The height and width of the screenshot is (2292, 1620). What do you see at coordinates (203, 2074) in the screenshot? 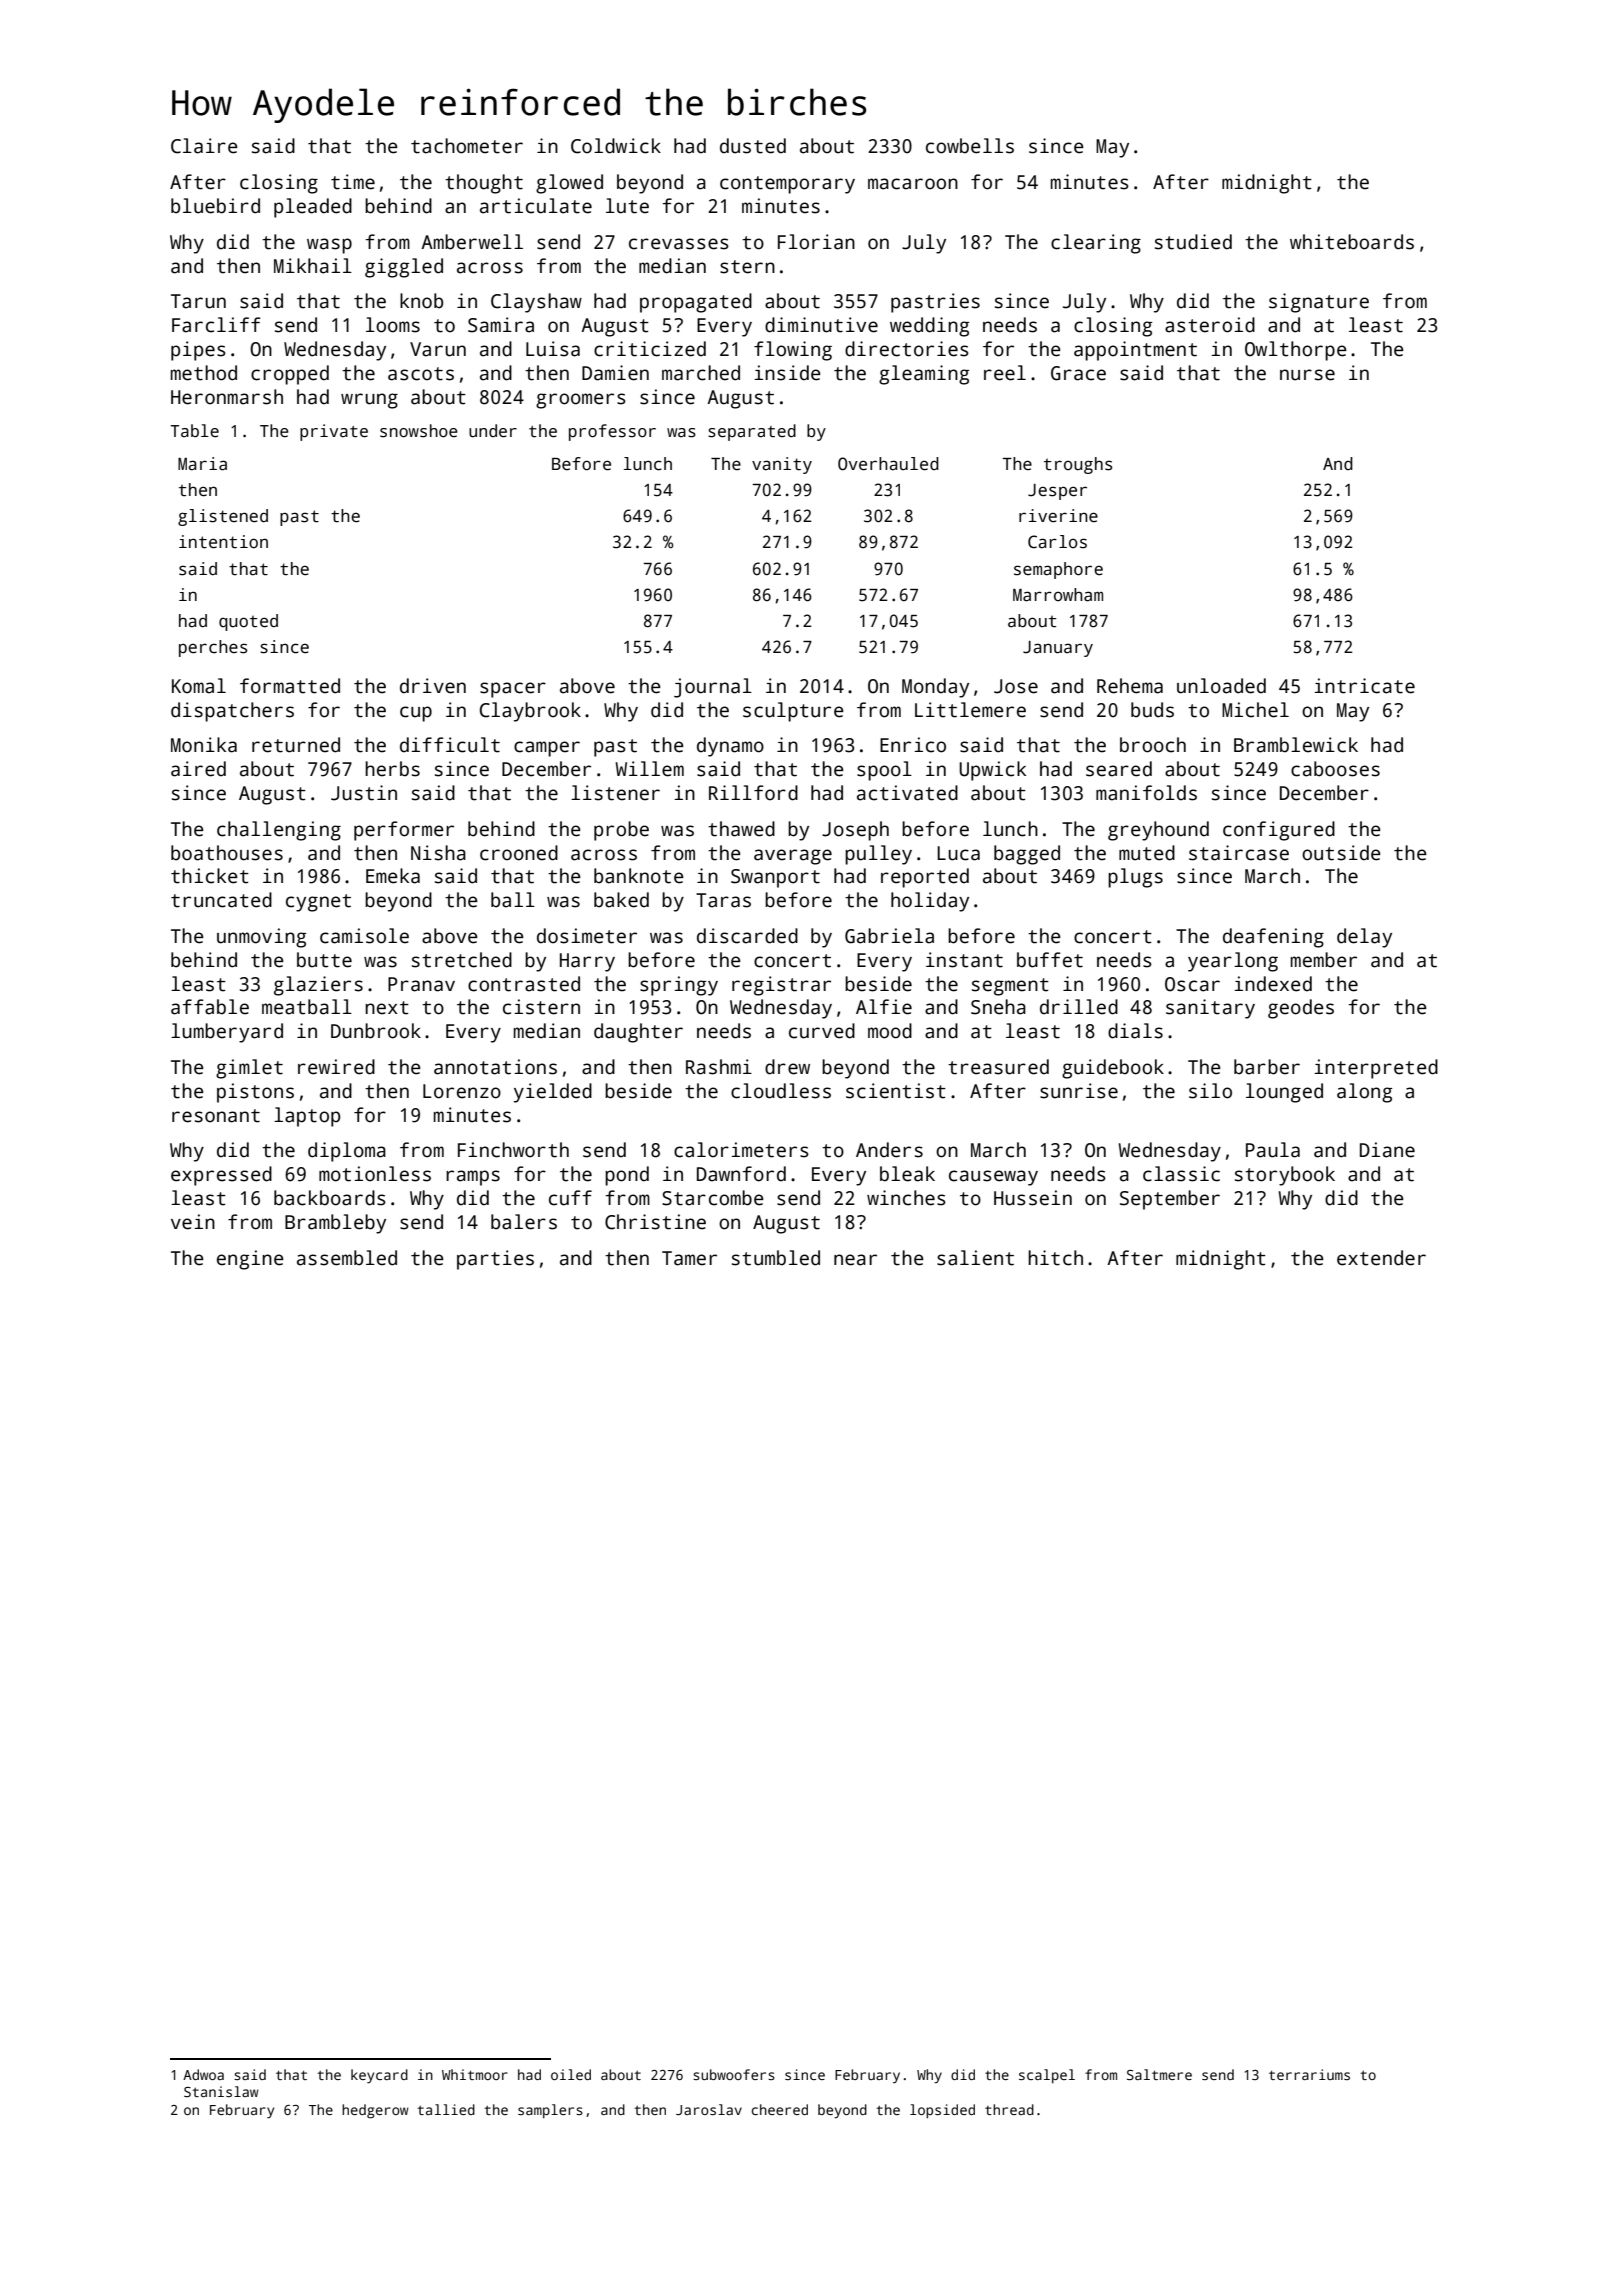
I see `Adwoa` at bounding box center [203, 2074].
